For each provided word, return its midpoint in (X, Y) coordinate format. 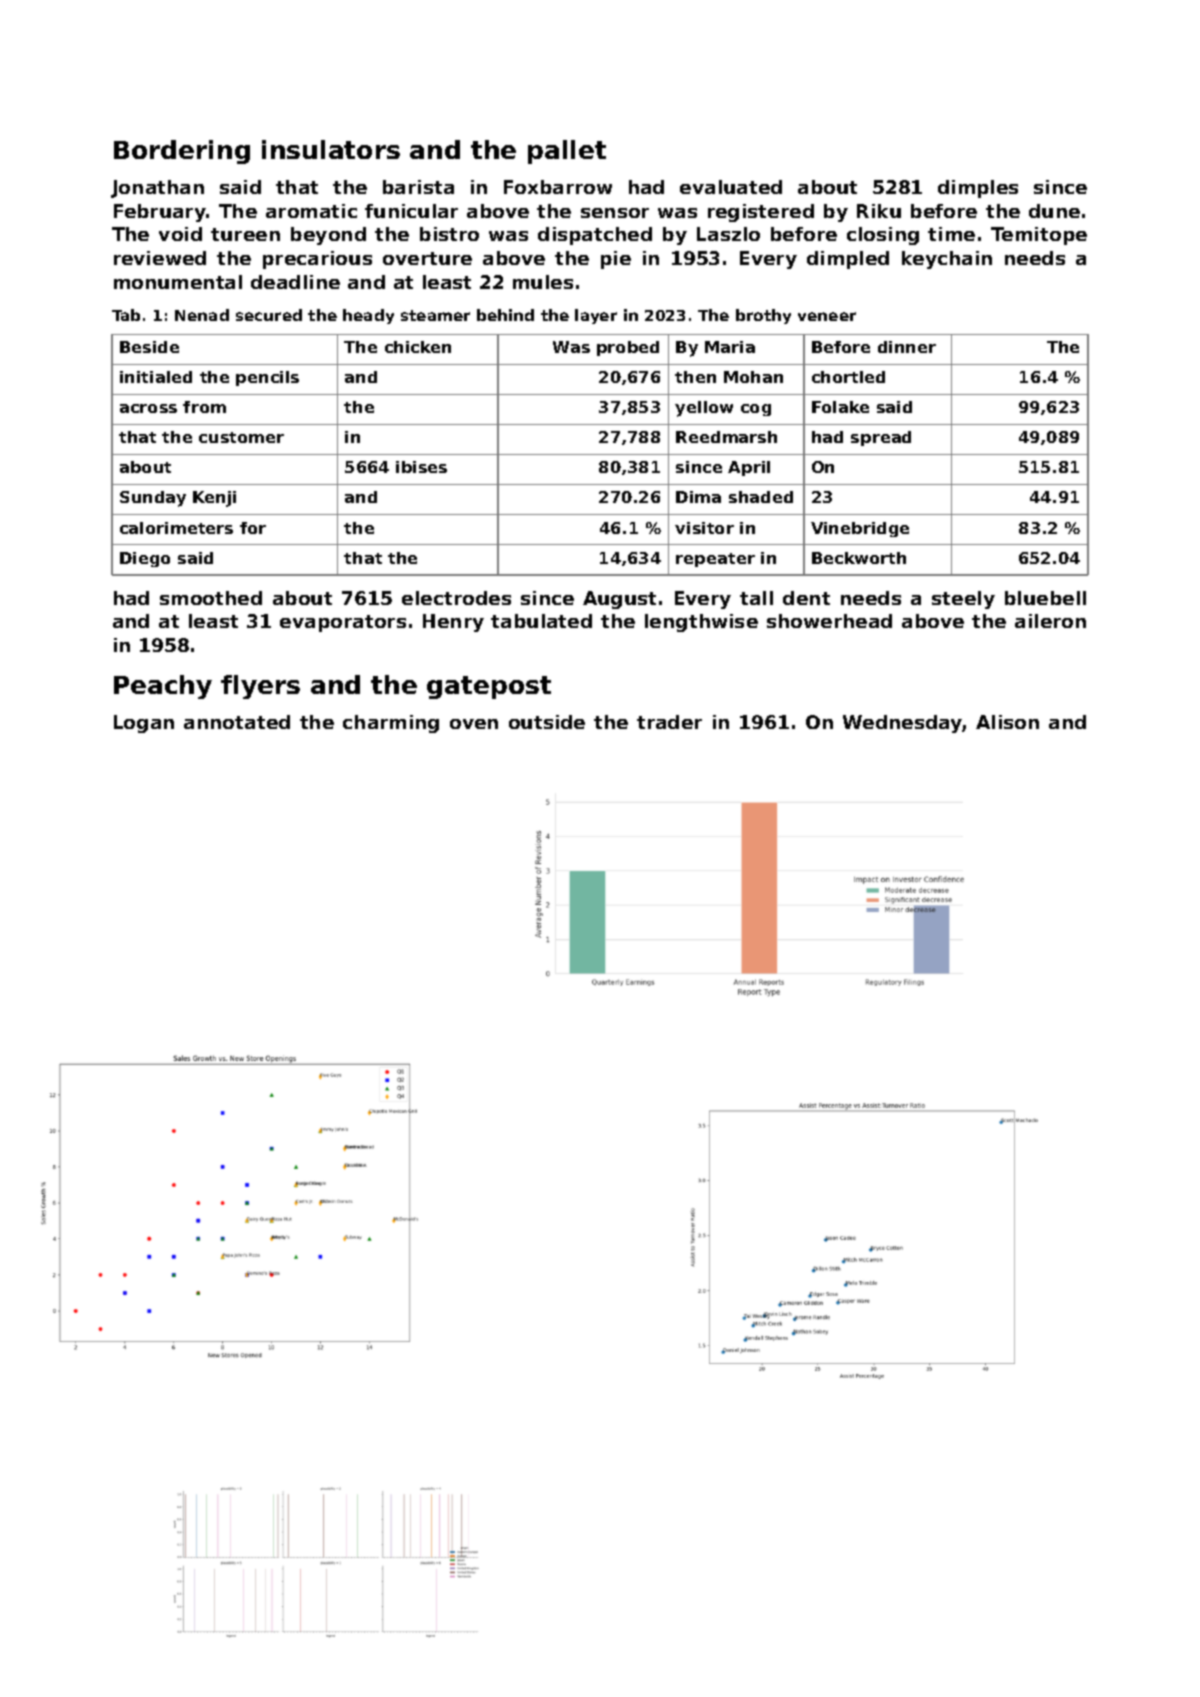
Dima (698, 497)
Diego (145, 559)
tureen (245, 234)
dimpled (848, 260)
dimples (978, 189)
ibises (421, 467)
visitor (704, 528)
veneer (827, 316)
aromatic (311, 211)
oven (474, 724)
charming (391, 724)
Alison (1007, 722)
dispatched (595, 236)
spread (881, 438)
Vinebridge (860, 529)
